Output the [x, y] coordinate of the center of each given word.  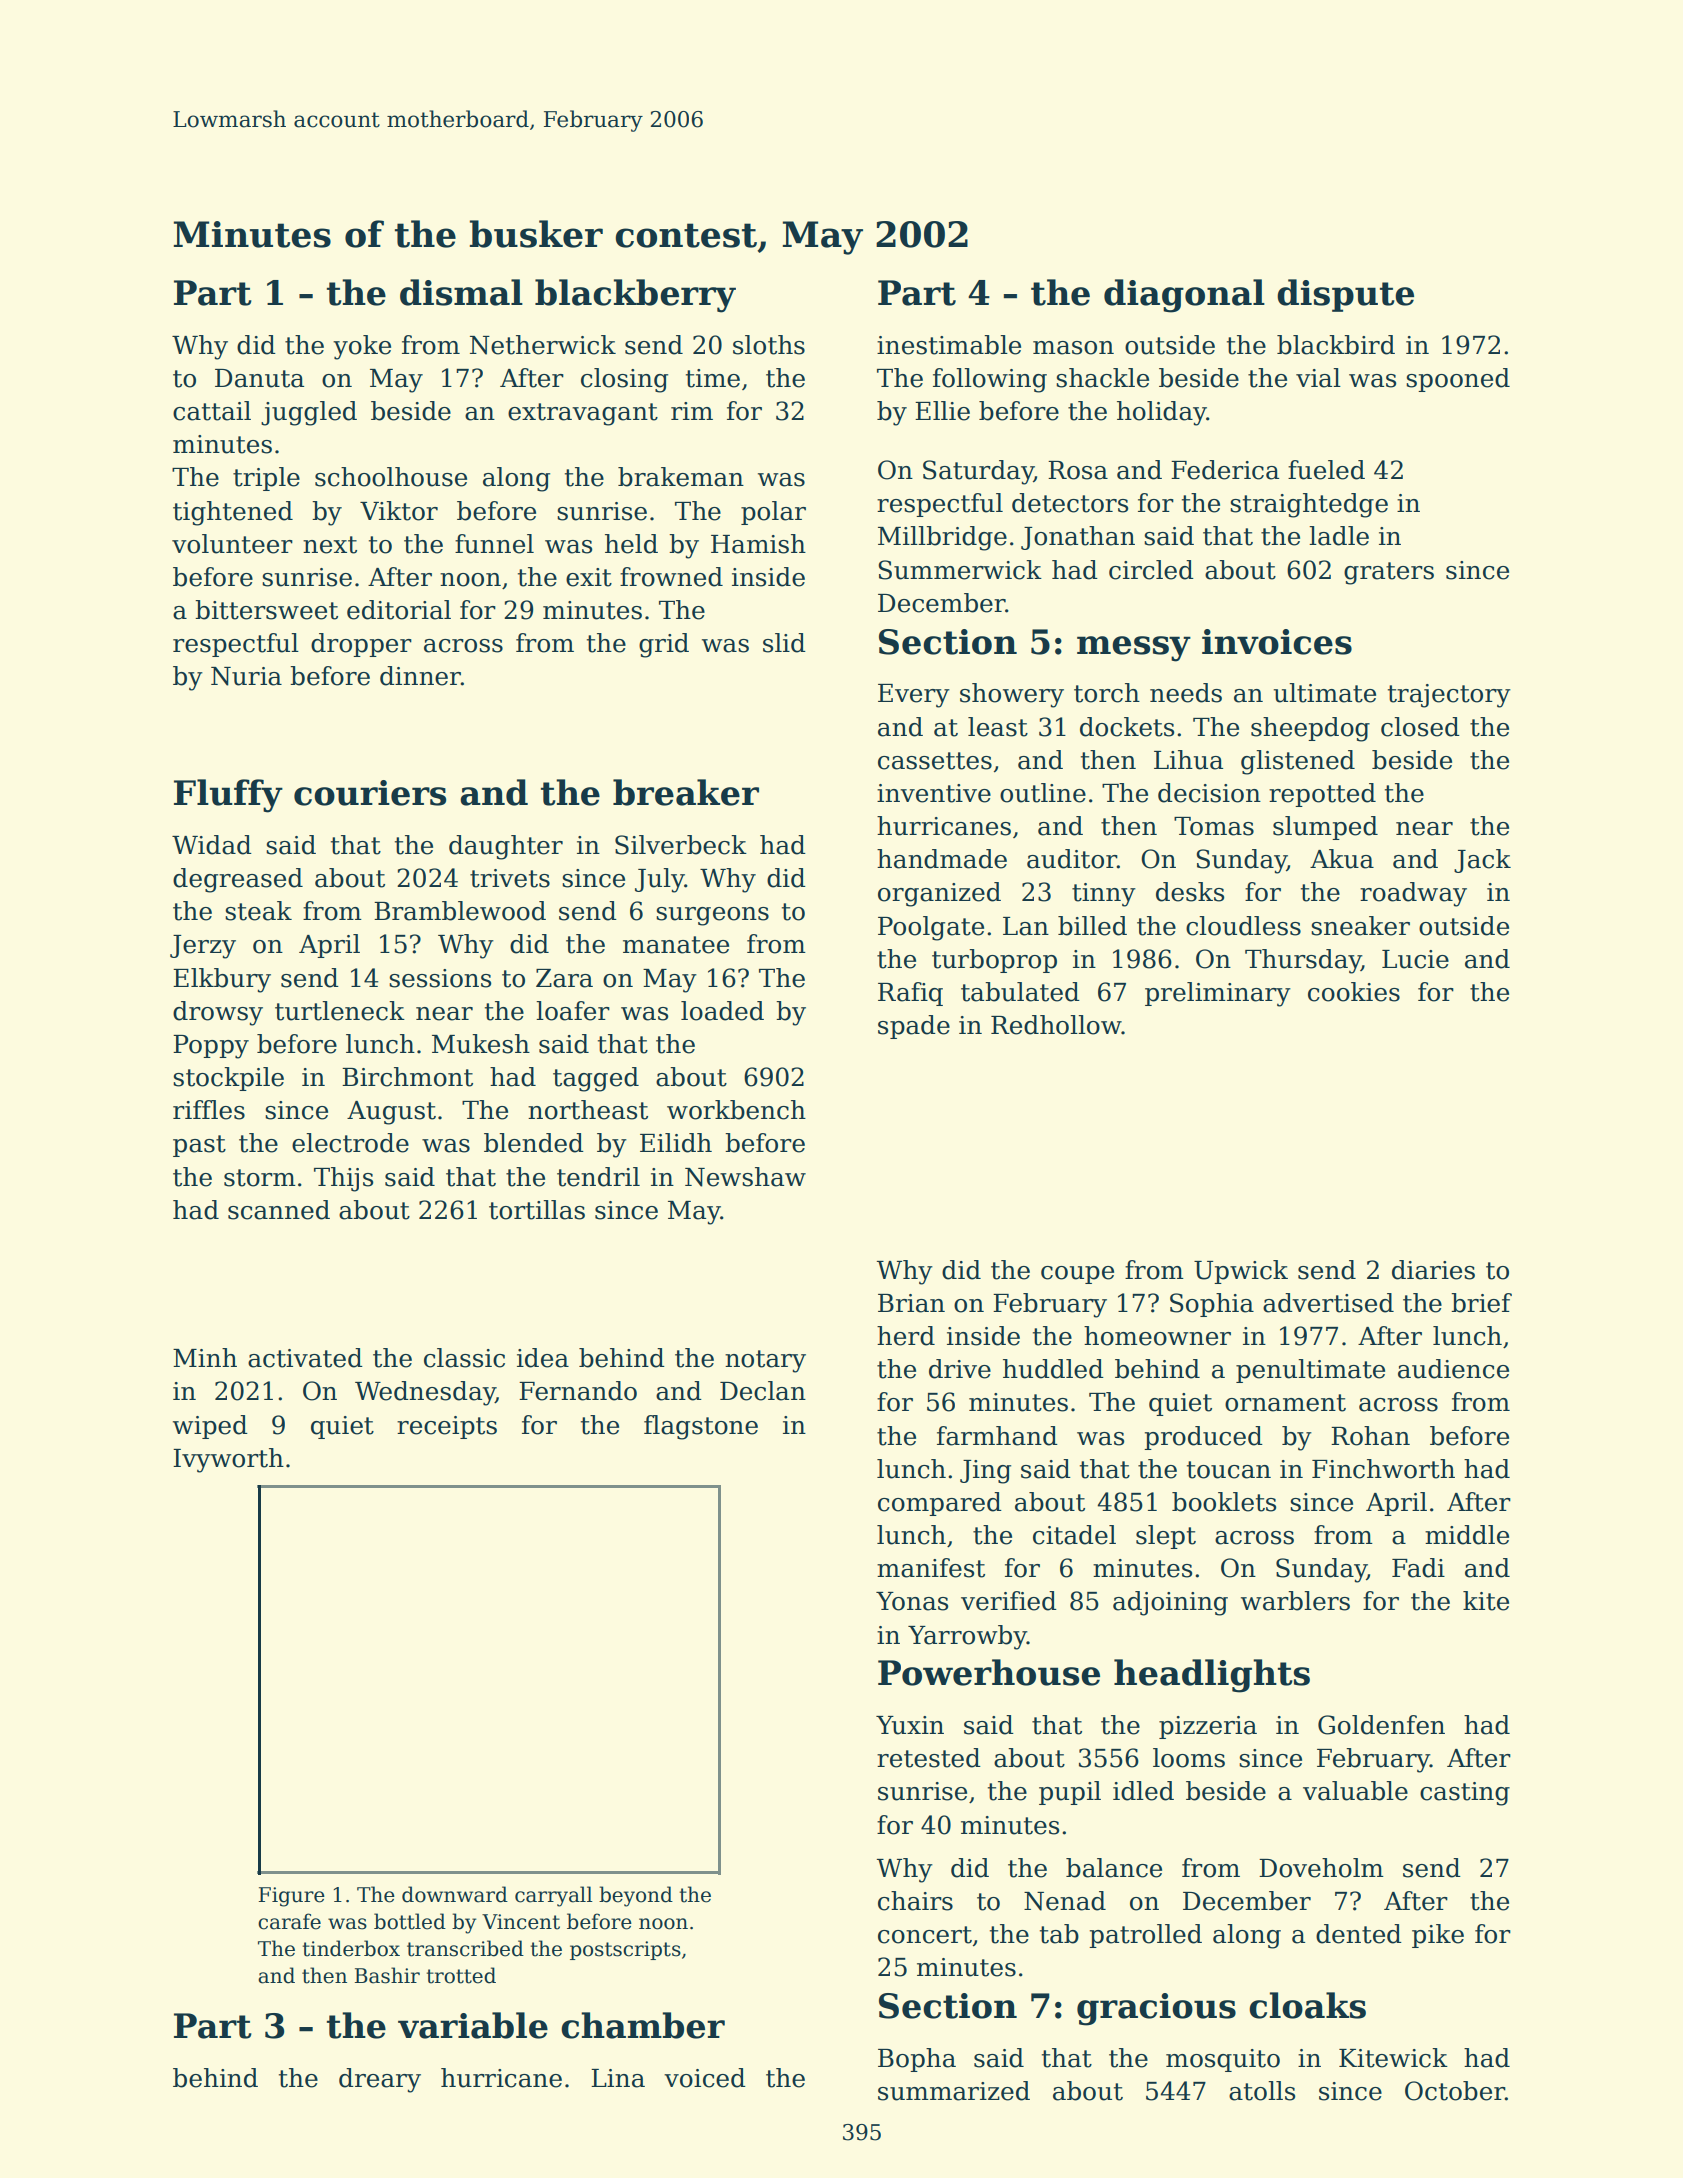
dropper [361, 645]
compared [940, 1504]
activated [305, 1358]
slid [784, 643]
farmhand [997, 1436]
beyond [636, 1896]
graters [1389, 573]
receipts [447, 1427]
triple [266, 479]
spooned [1458, 380]
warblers [1295, 1601]
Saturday [978, 472]
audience [1453, 1369]
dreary [380, 2080]
